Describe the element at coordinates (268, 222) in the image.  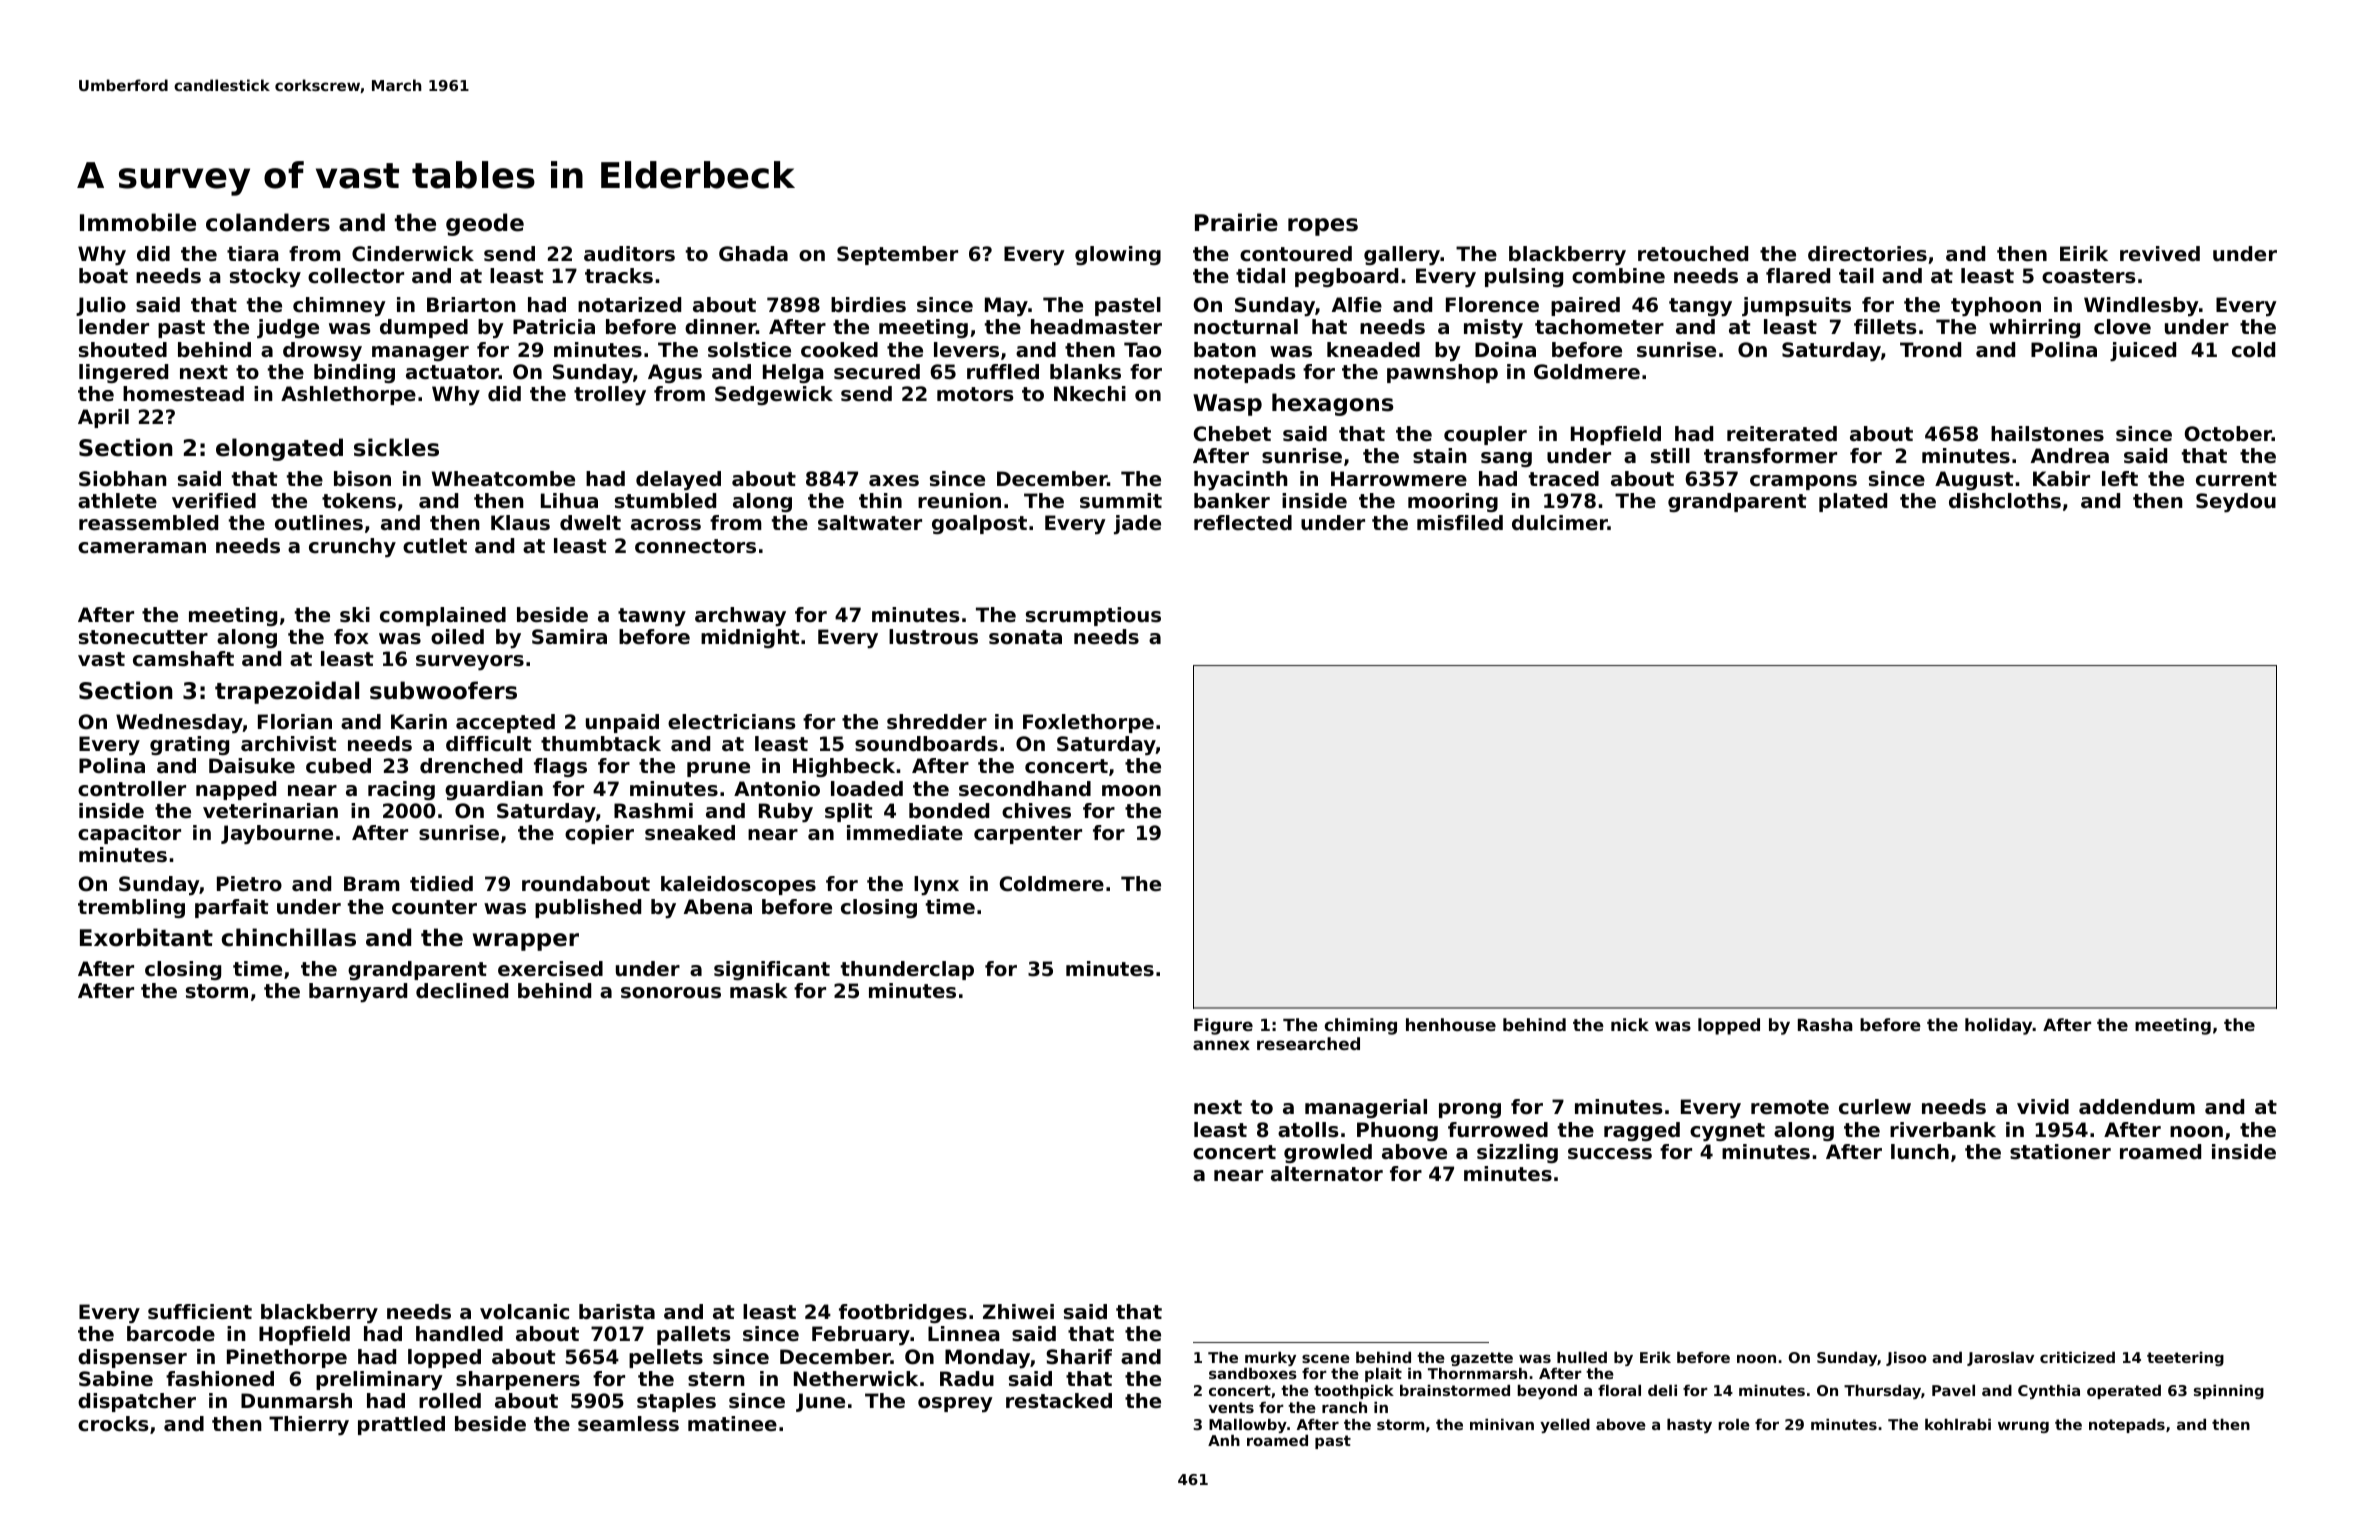
I see `colanders` at that location.
